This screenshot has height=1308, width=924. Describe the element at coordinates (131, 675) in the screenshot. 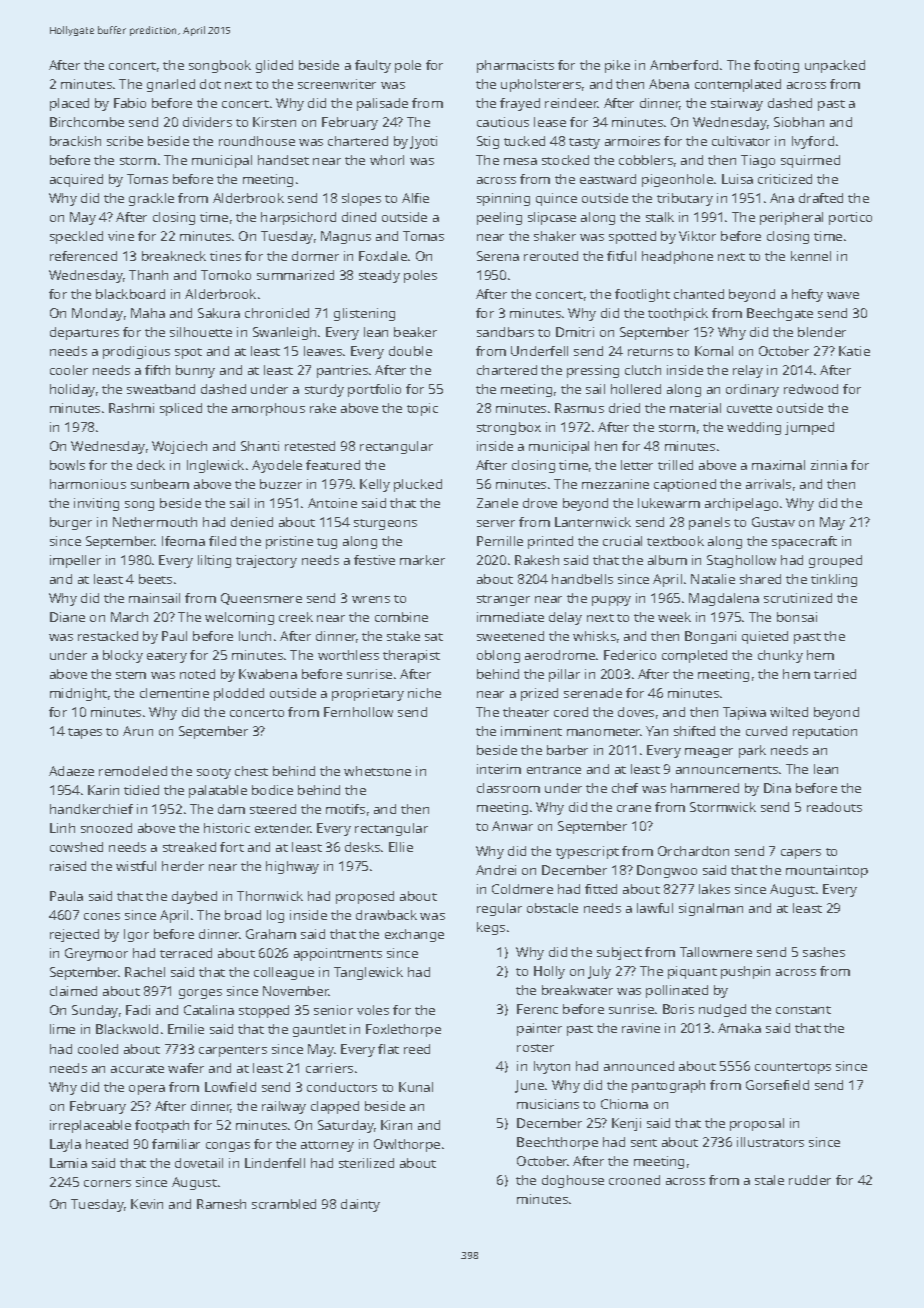

I see `stem` at that location.
